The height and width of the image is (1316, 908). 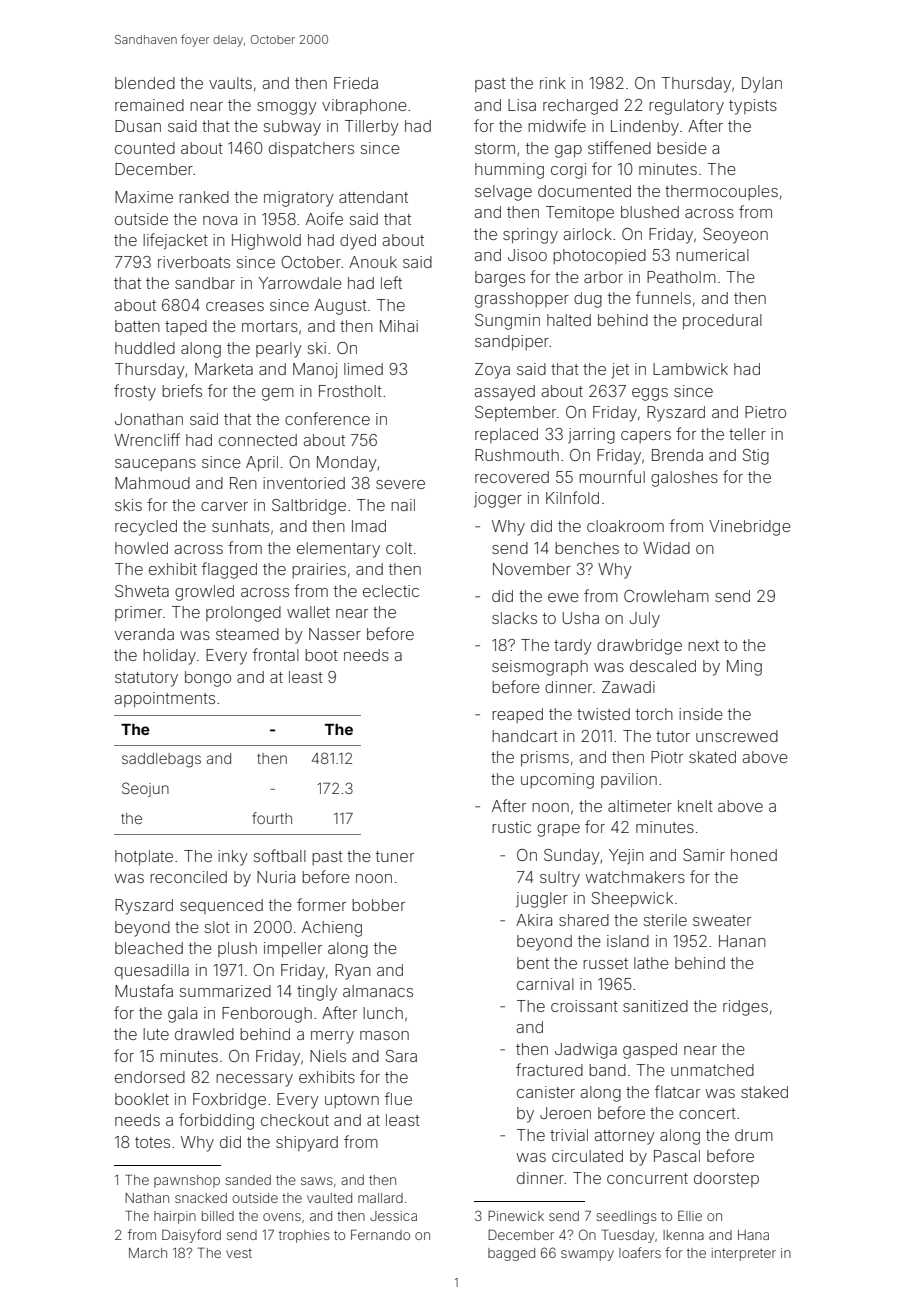 What do you see at coordinates (753, 107) in the image?
I see `typists` at bounding box center [753, 107].
